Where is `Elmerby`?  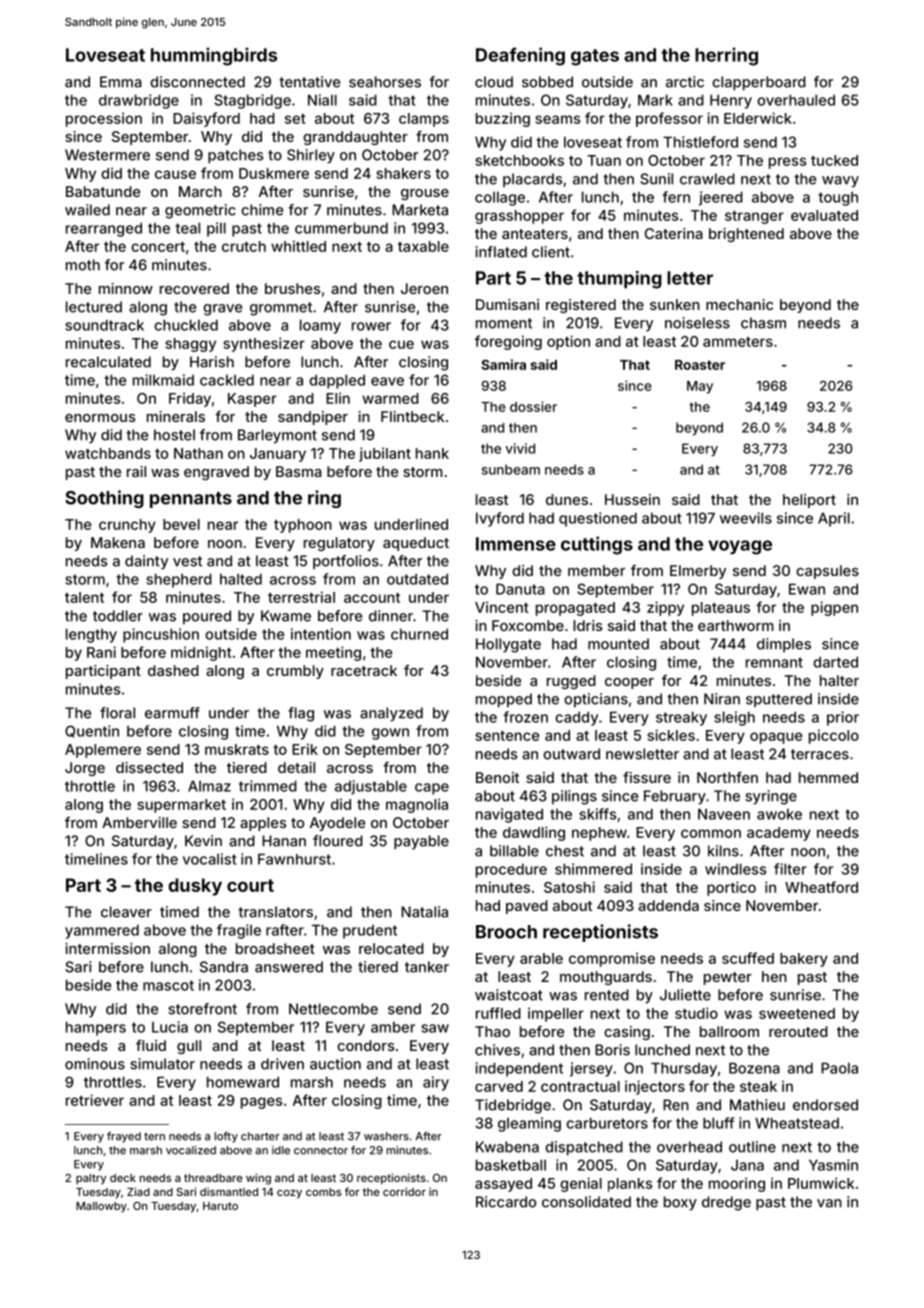
Elmerby is located at coordinates (698, 572).
